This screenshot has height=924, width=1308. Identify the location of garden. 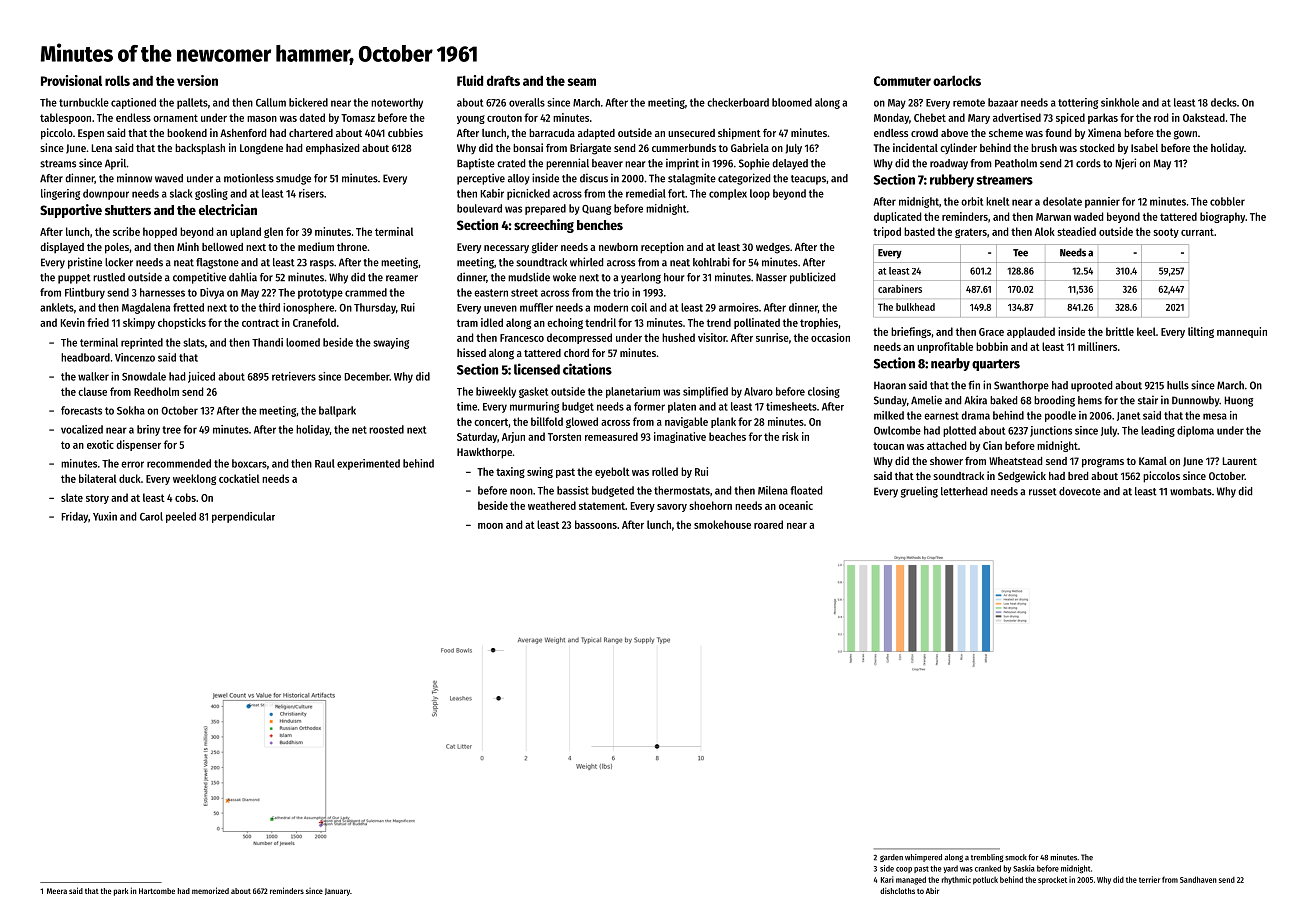
(891, 858).
